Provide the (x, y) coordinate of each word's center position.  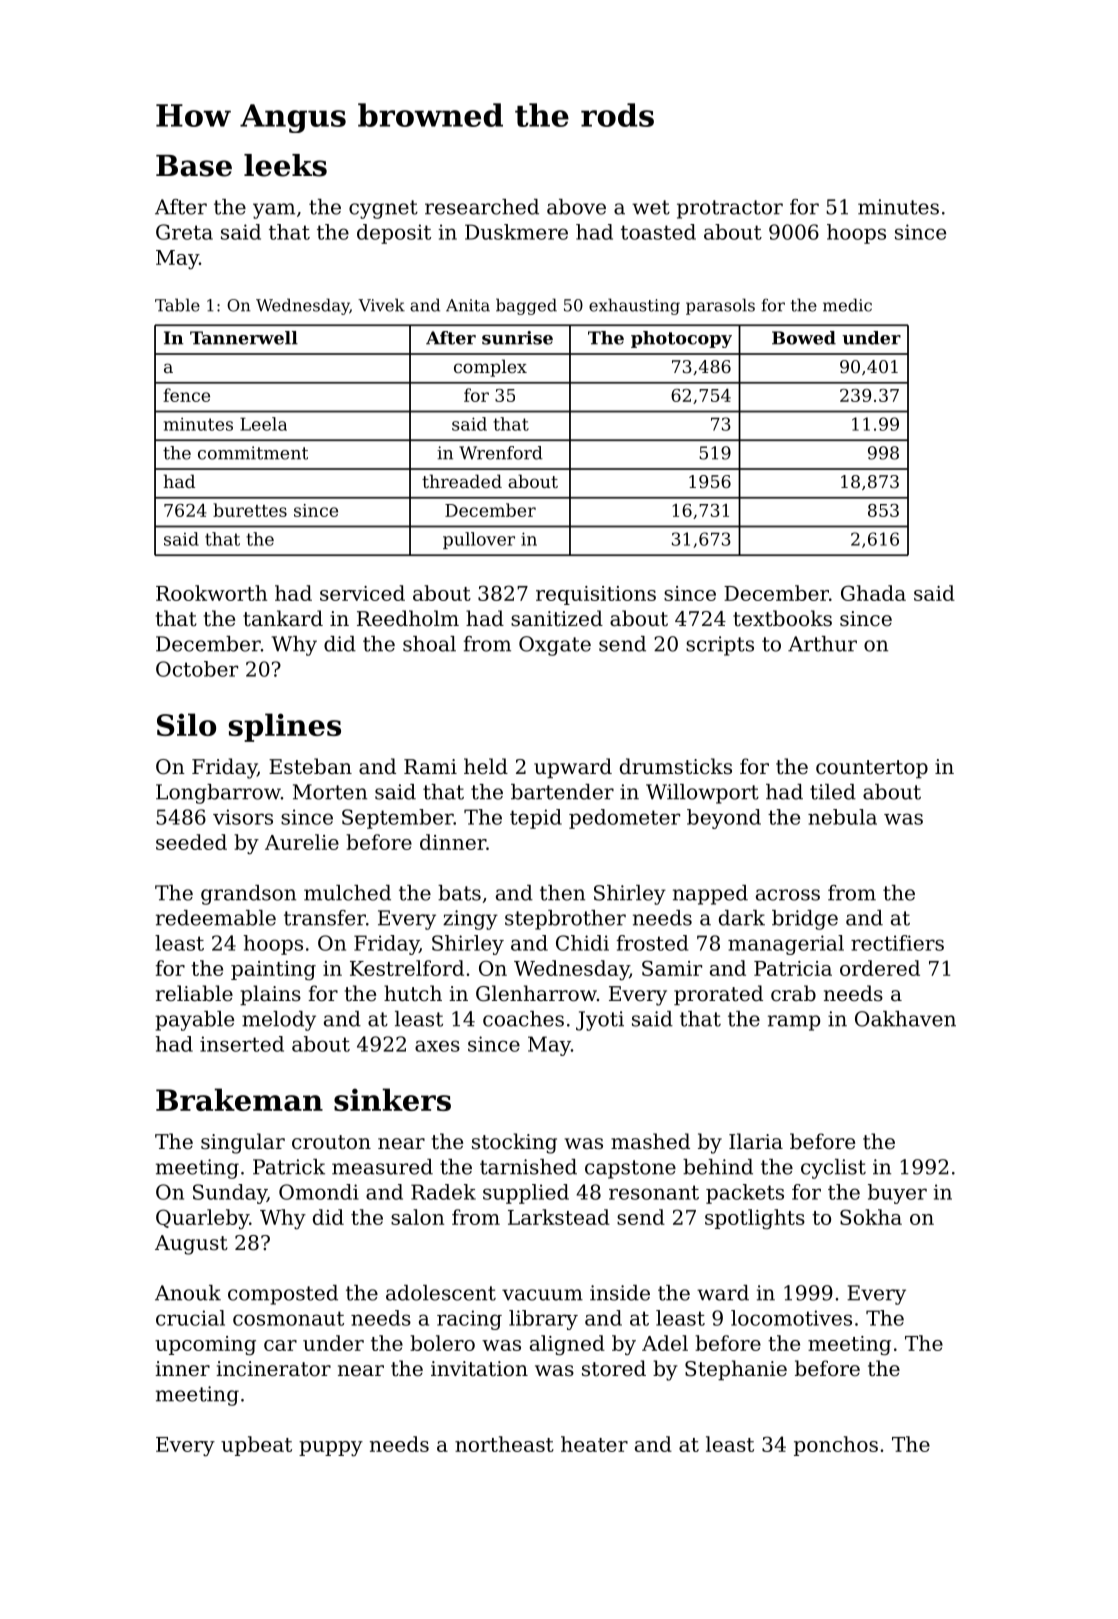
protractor (730, 209)
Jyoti (600, 1021)
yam (274, 211)
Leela (263, 424)
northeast (504, 1444)
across (788, 895)
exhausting (634, 306)
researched (482, 207)
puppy (331, 1448)
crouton (331, 1142)
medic (847, 305)
